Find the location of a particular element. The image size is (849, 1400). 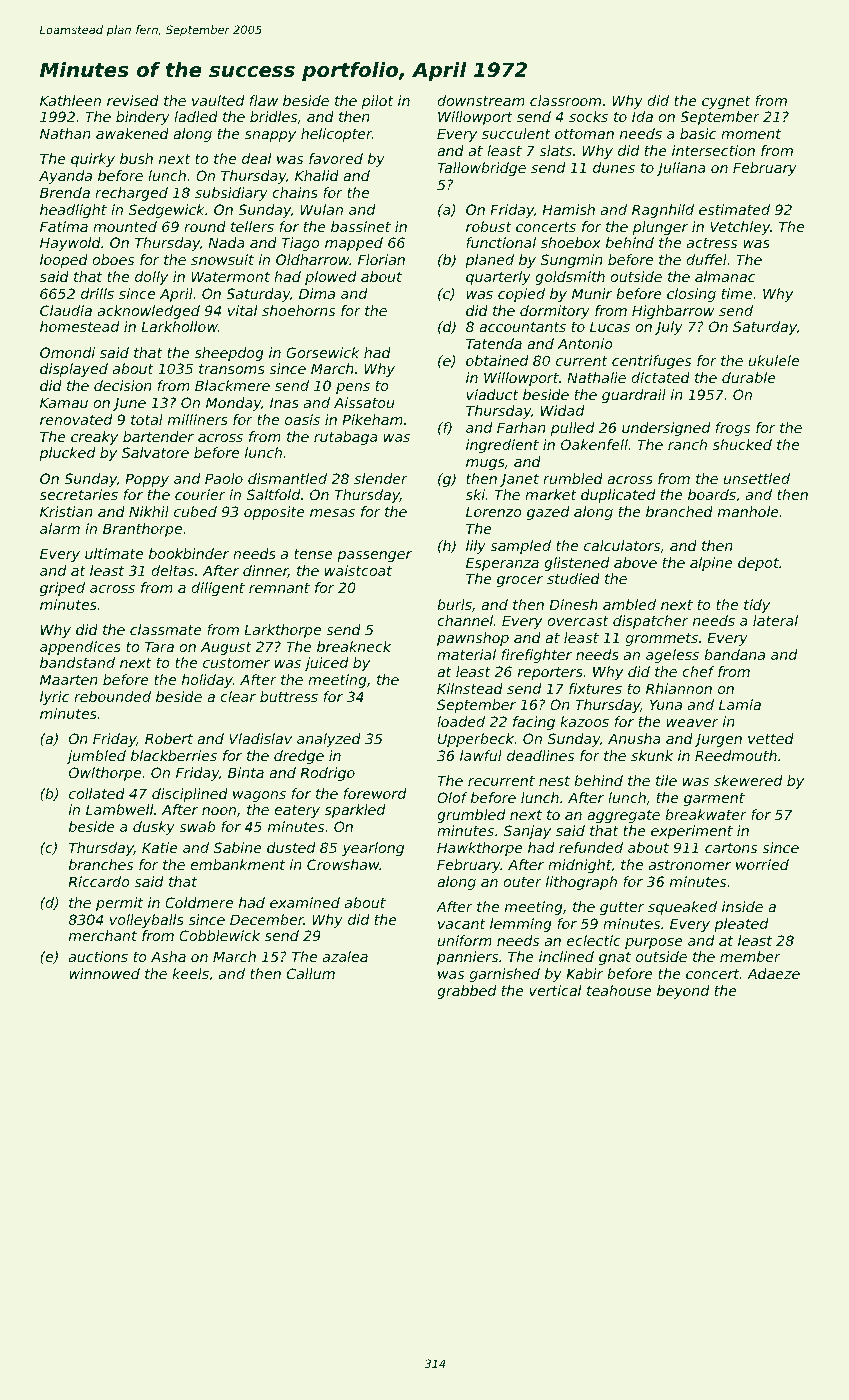

tidy is located at coordinates (757, 606).
